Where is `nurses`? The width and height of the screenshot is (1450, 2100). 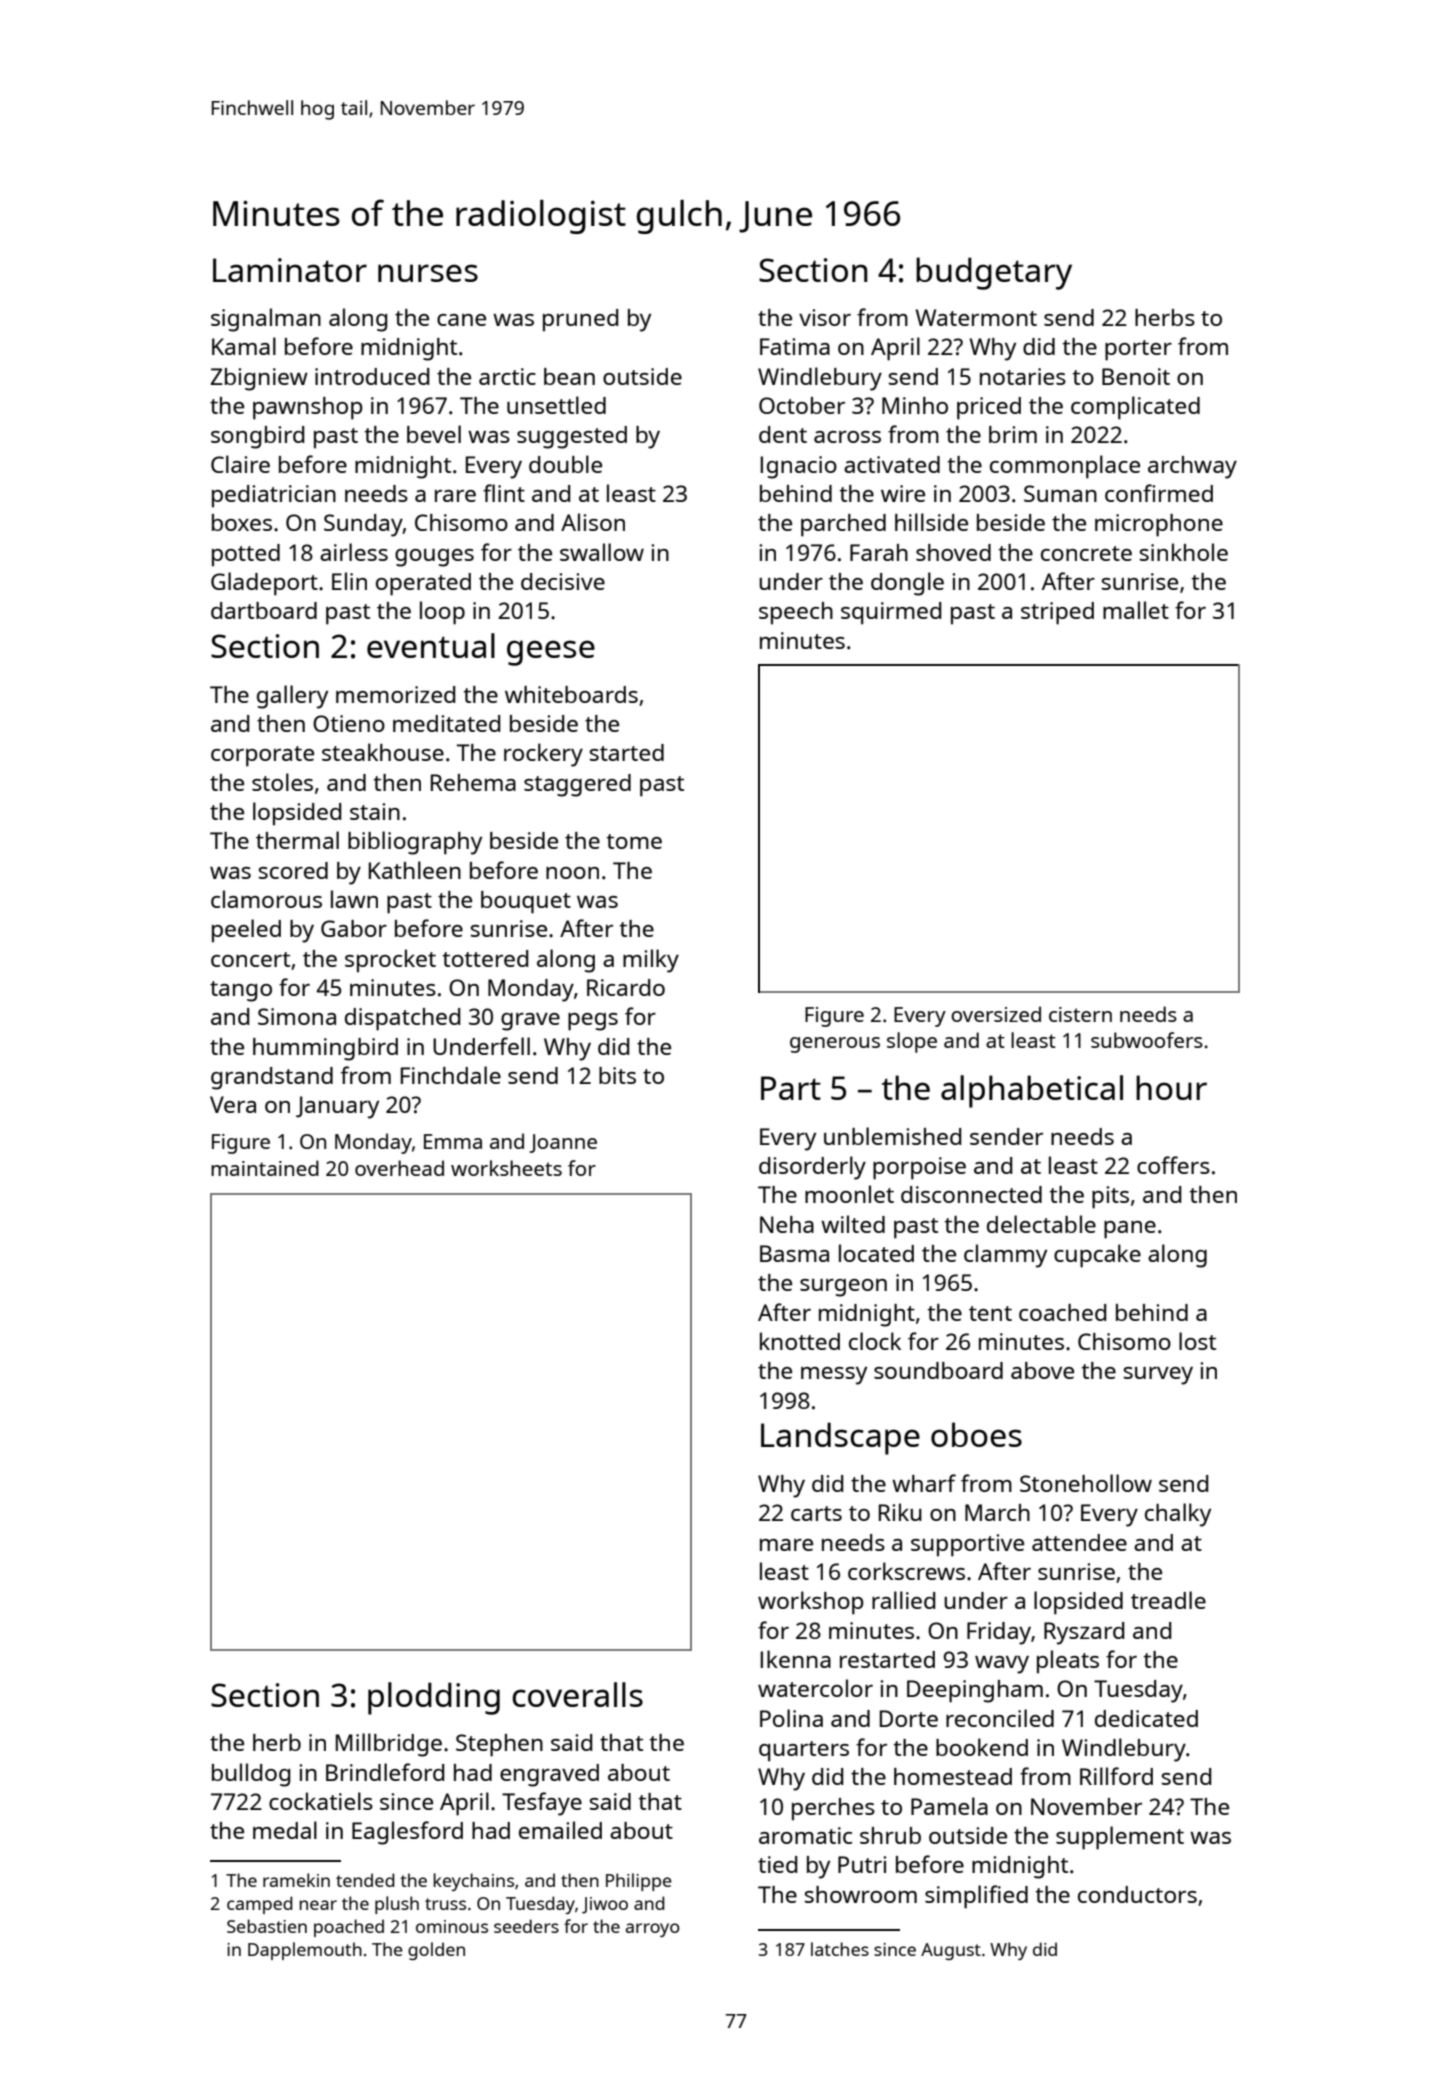 nurses is located at coordinates (428, 273).
